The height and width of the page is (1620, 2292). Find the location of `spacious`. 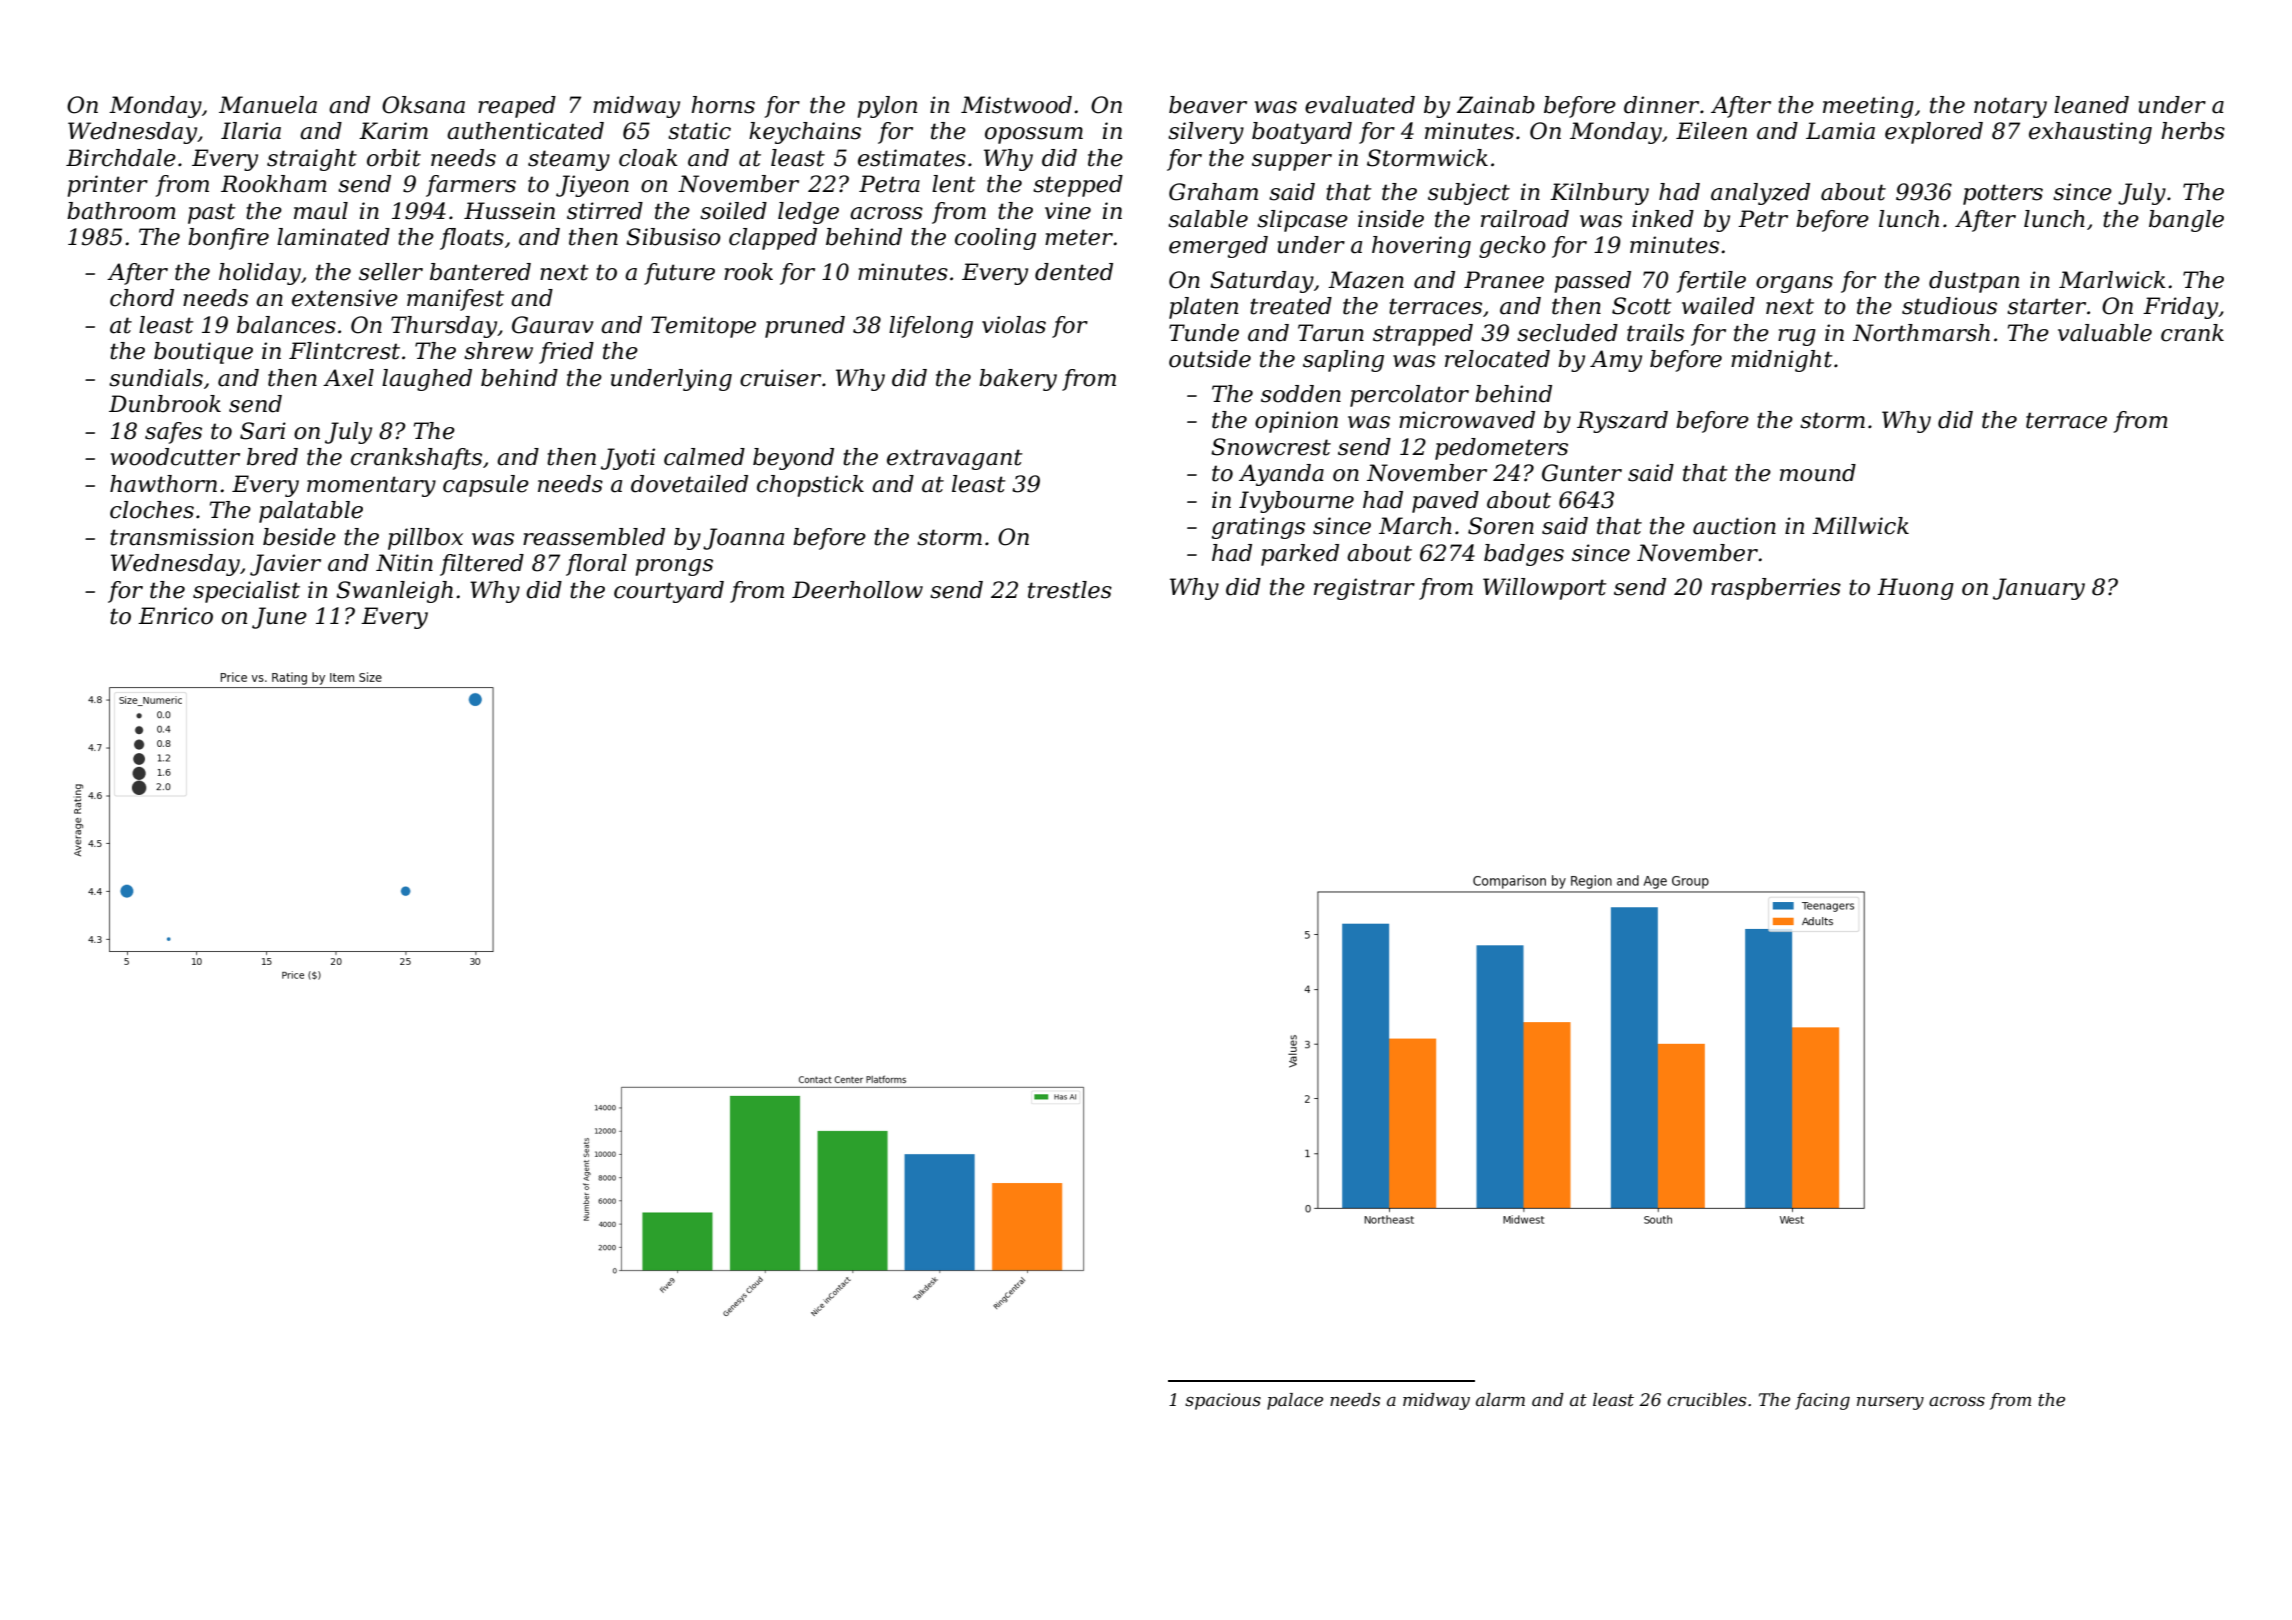

spacious is located at coordinates (1223, 1401).
